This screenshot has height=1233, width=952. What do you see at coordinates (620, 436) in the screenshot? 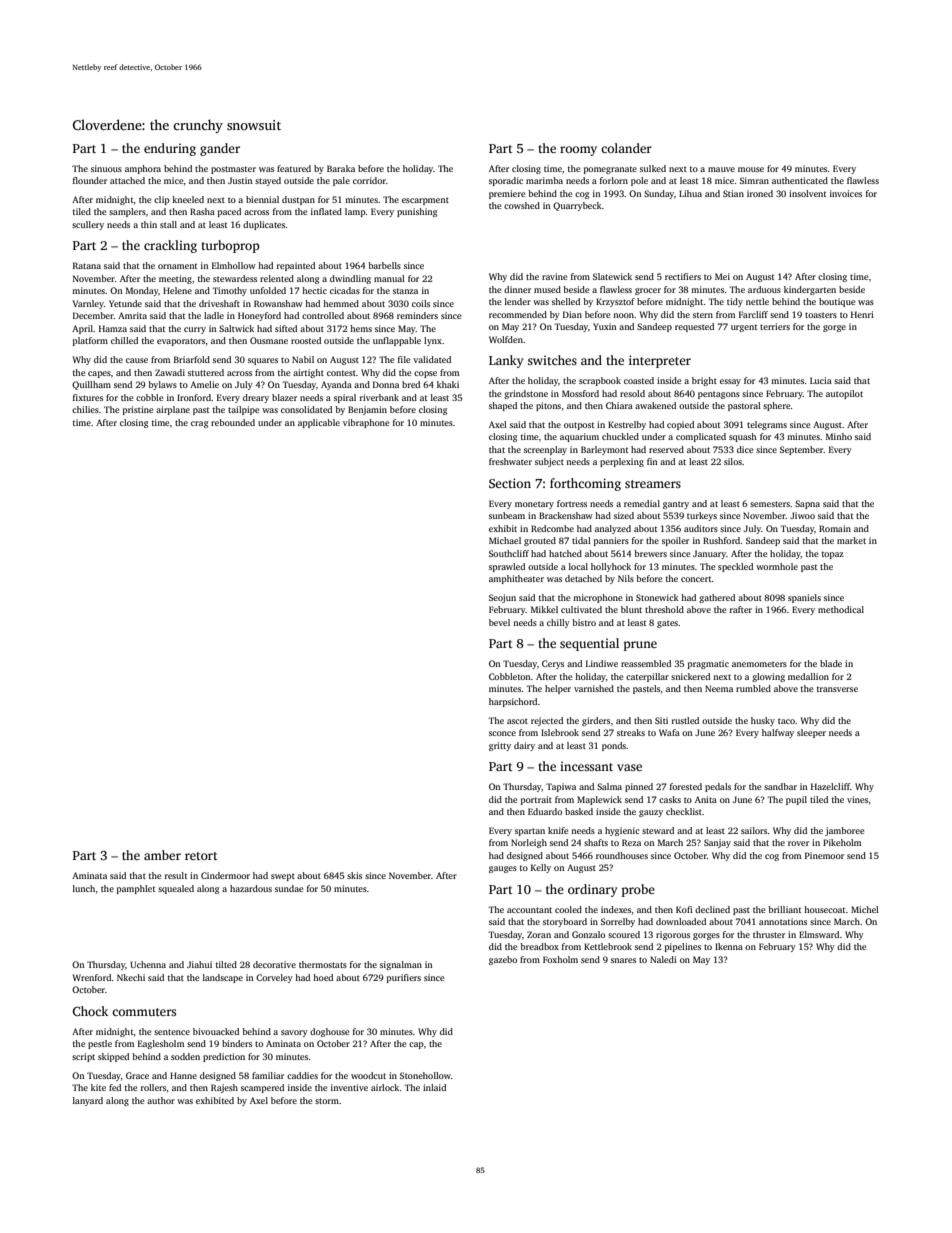
I see `chuckled` at bounding box center [620, 436].
